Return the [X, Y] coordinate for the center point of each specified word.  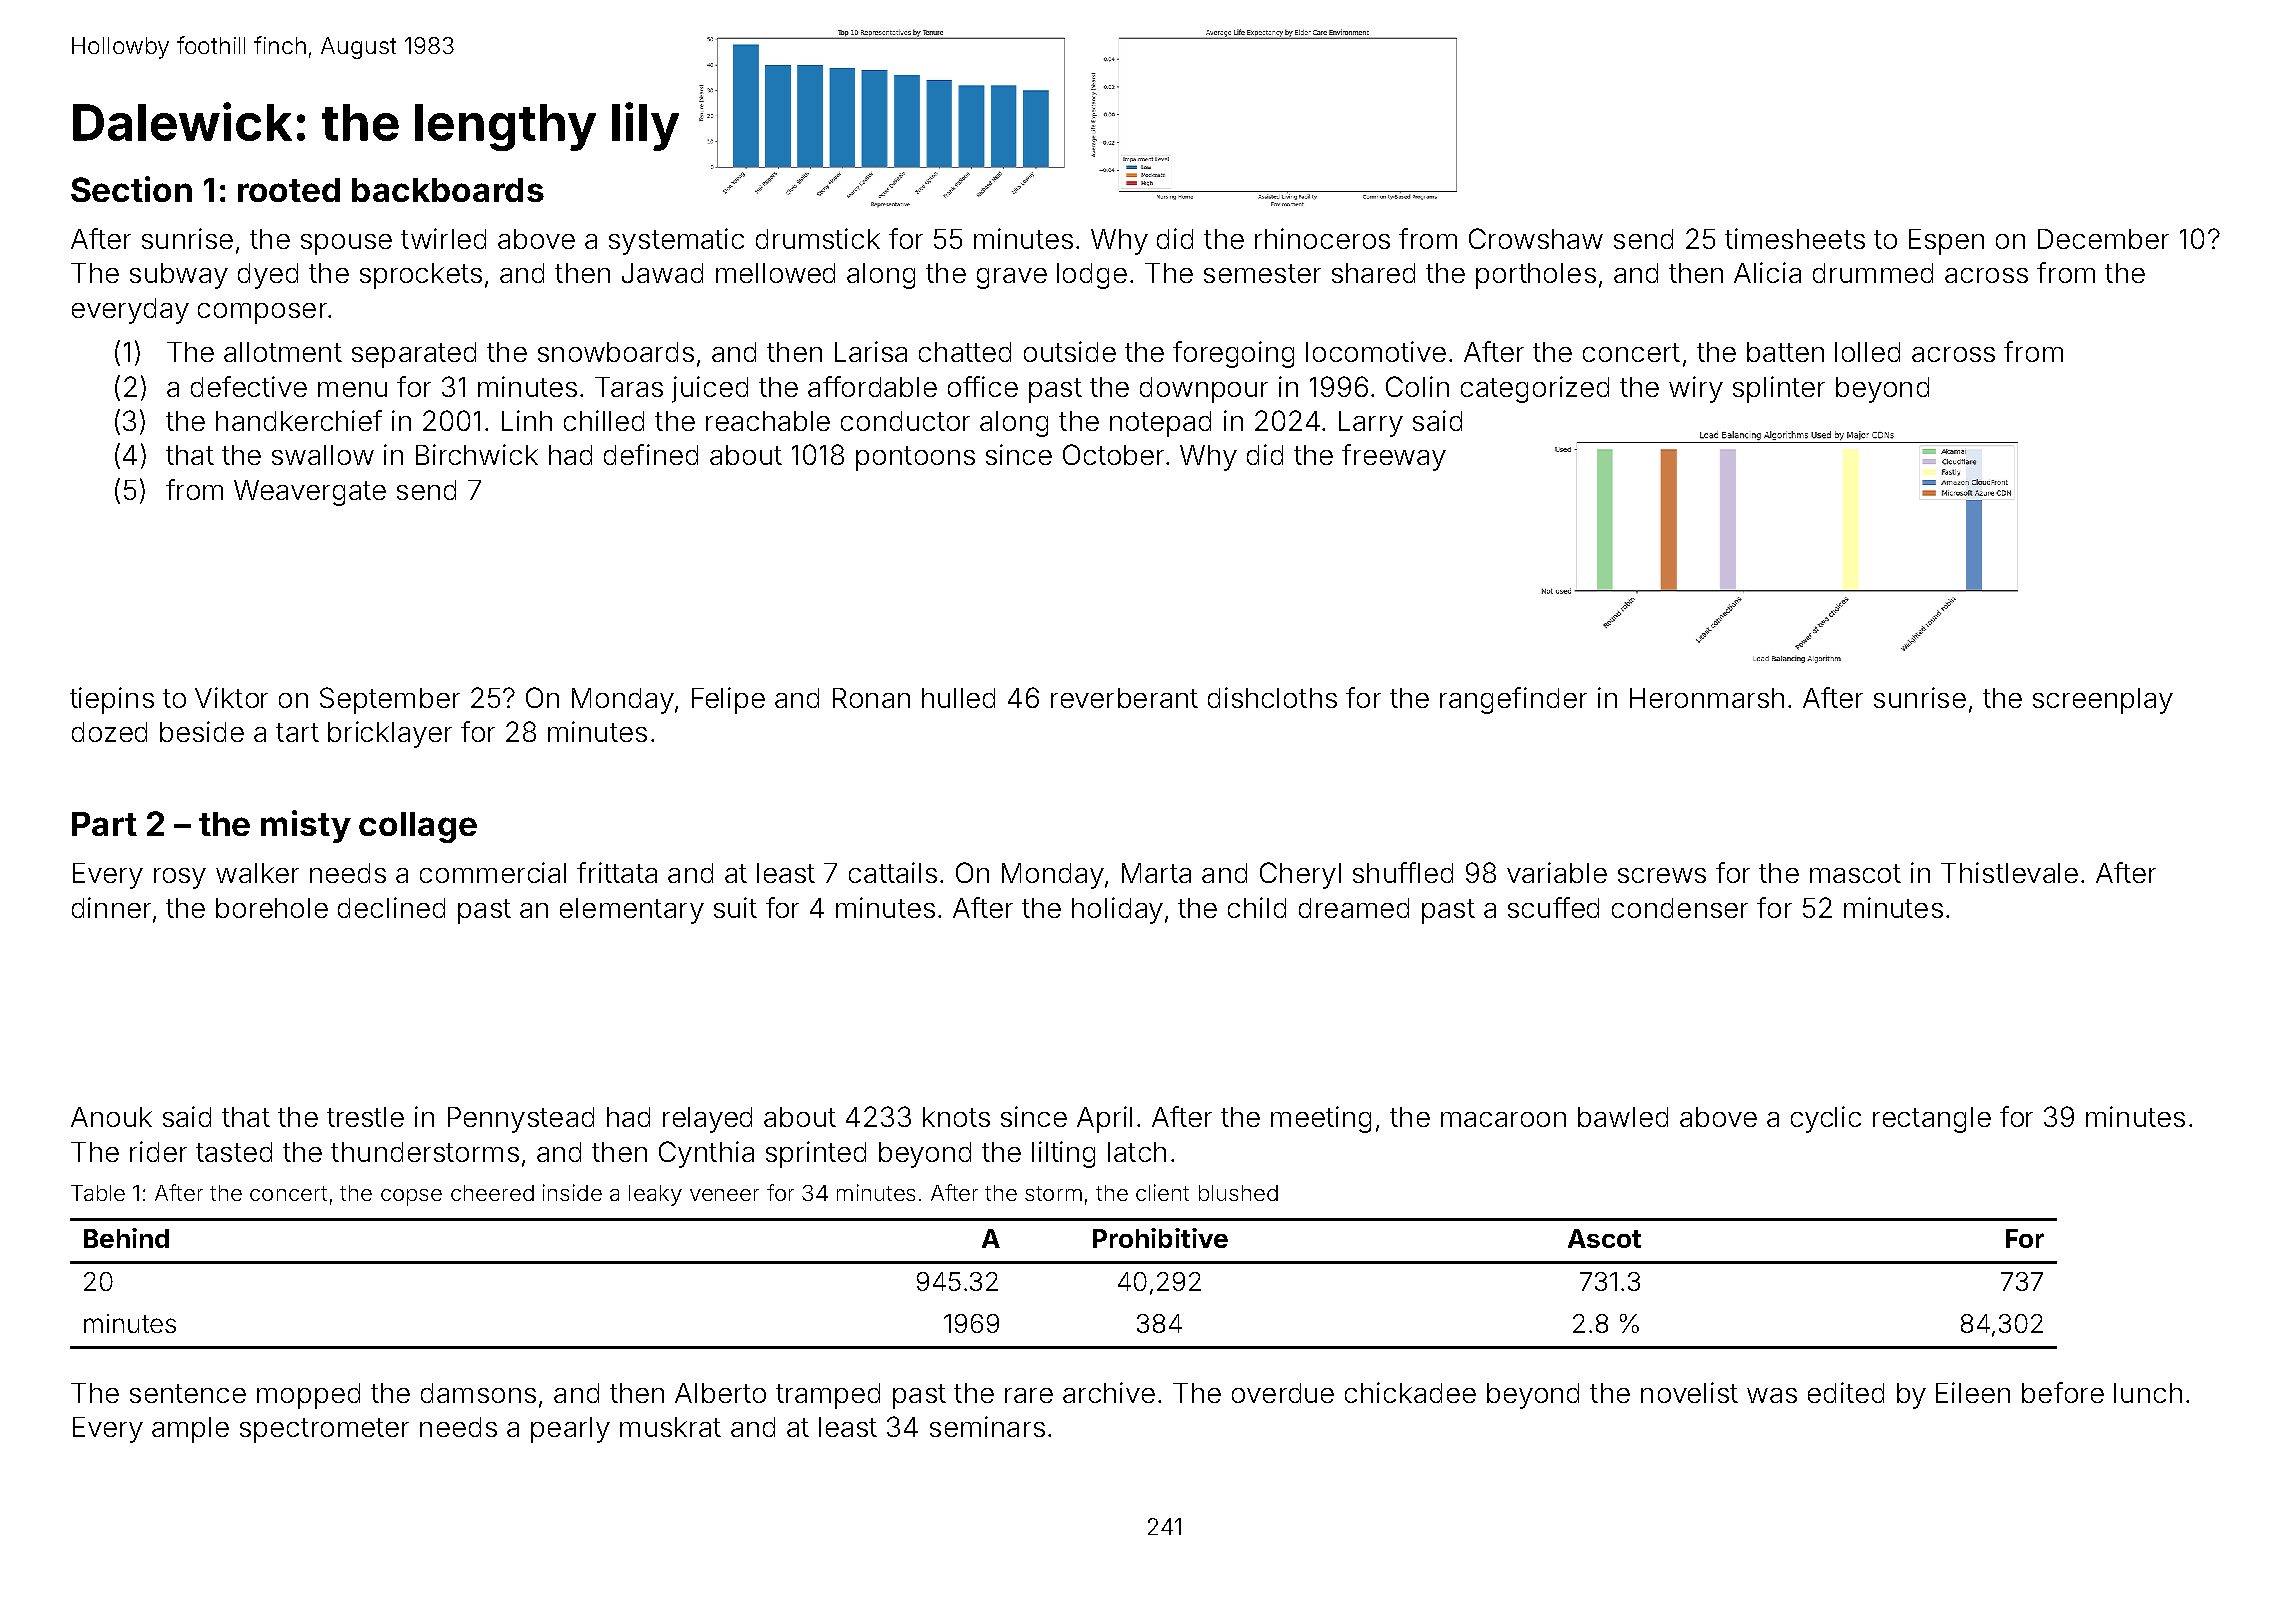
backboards [448, 190]
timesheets [1795, 238]
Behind [126, 1238]
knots [956, 1117]
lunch [2148, 1393]
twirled [443, 238]
